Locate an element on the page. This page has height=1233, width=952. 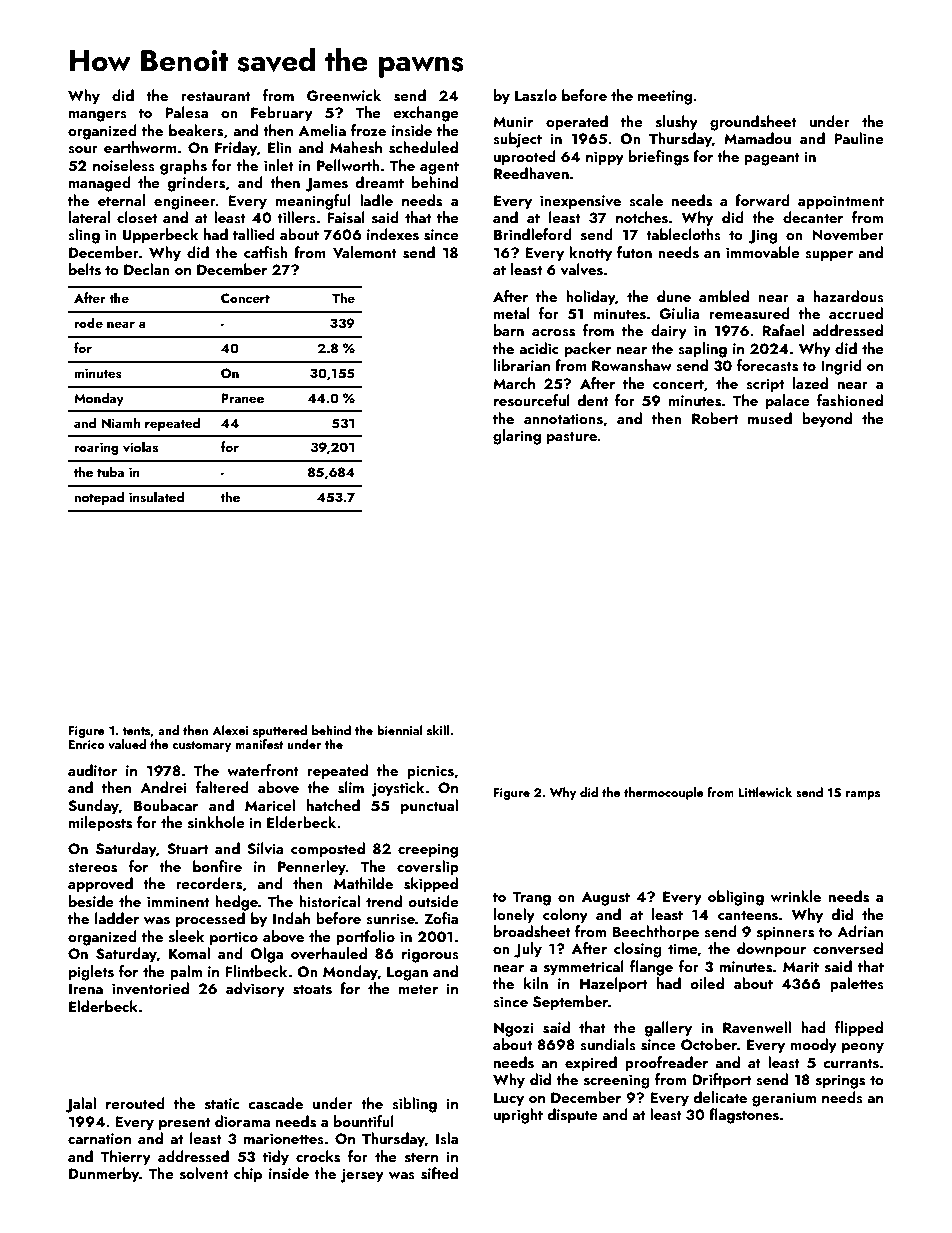
Robert is located at coordinates (715, 418).
